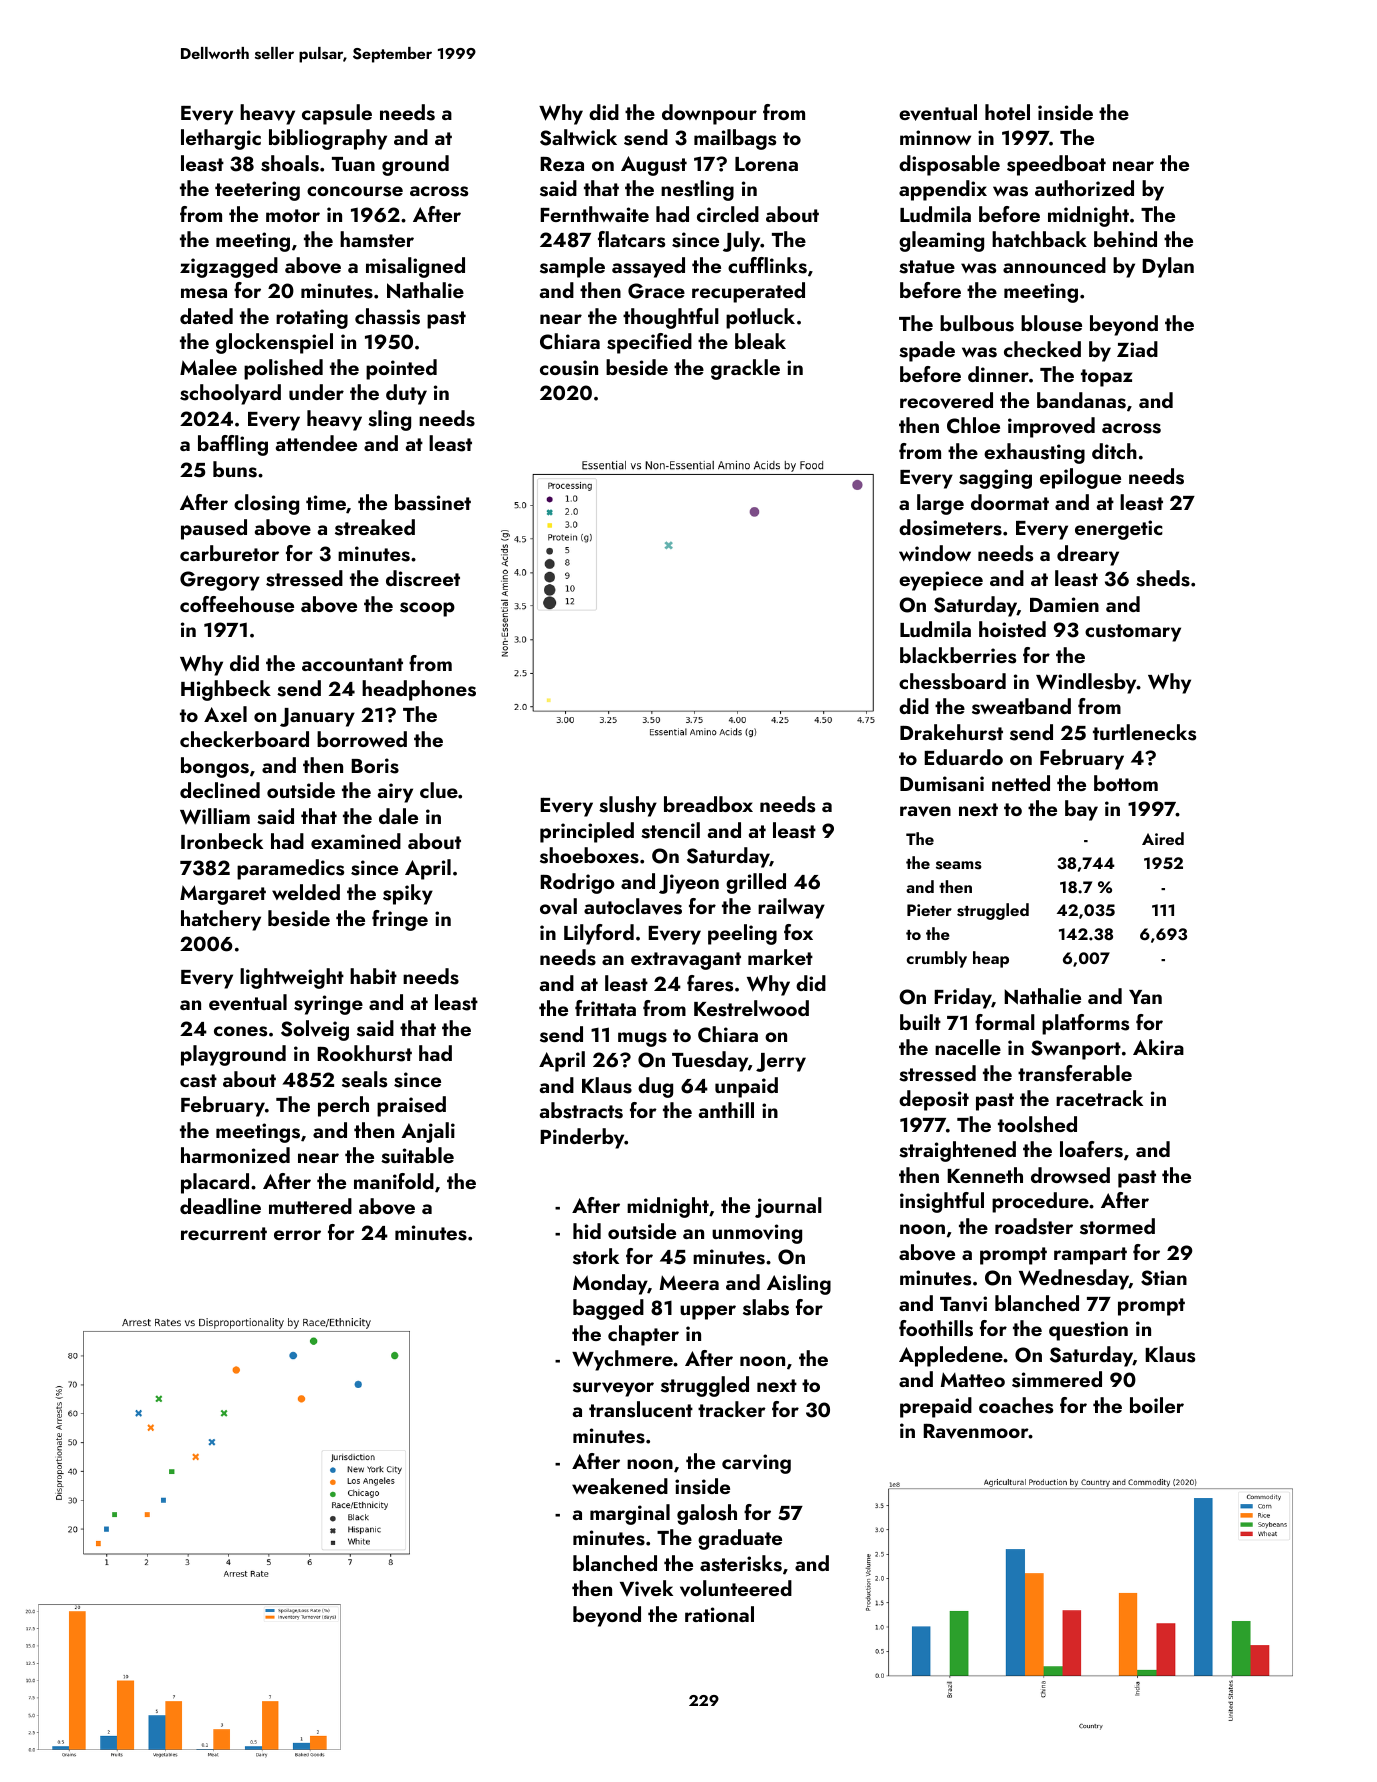 The height and width of the document is (1782, 1377). Describe the element at coordinates (935, 137) in the document. I see `minnow` at that location.
